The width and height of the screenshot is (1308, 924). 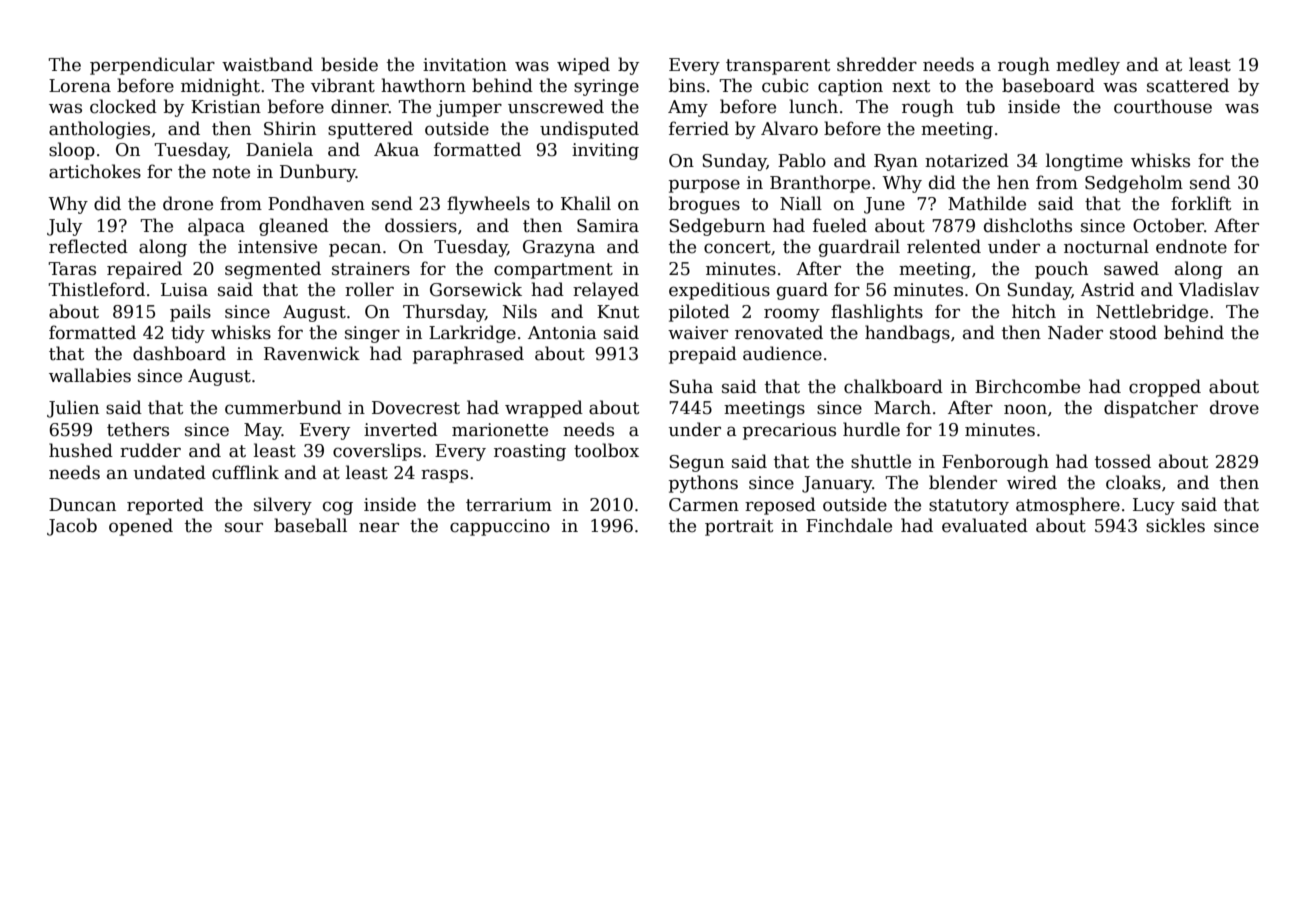 What do you see at coordinates (1168, 225) in the screenshot?
I see `October` at bounding box center [1168, 225].
